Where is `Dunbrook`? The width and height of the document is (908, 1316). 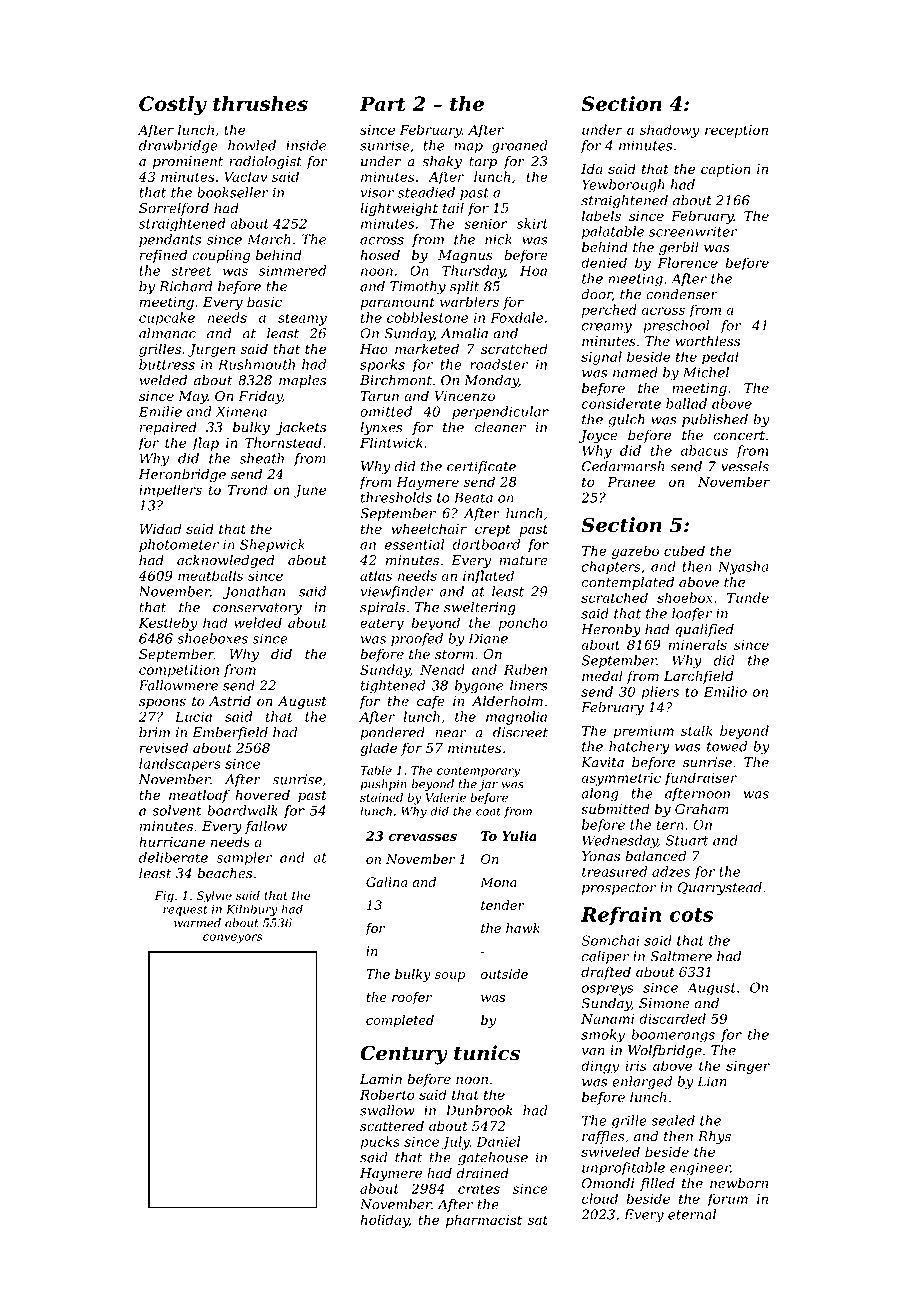
Dunbrook is located at coordinates (479, 1110).
